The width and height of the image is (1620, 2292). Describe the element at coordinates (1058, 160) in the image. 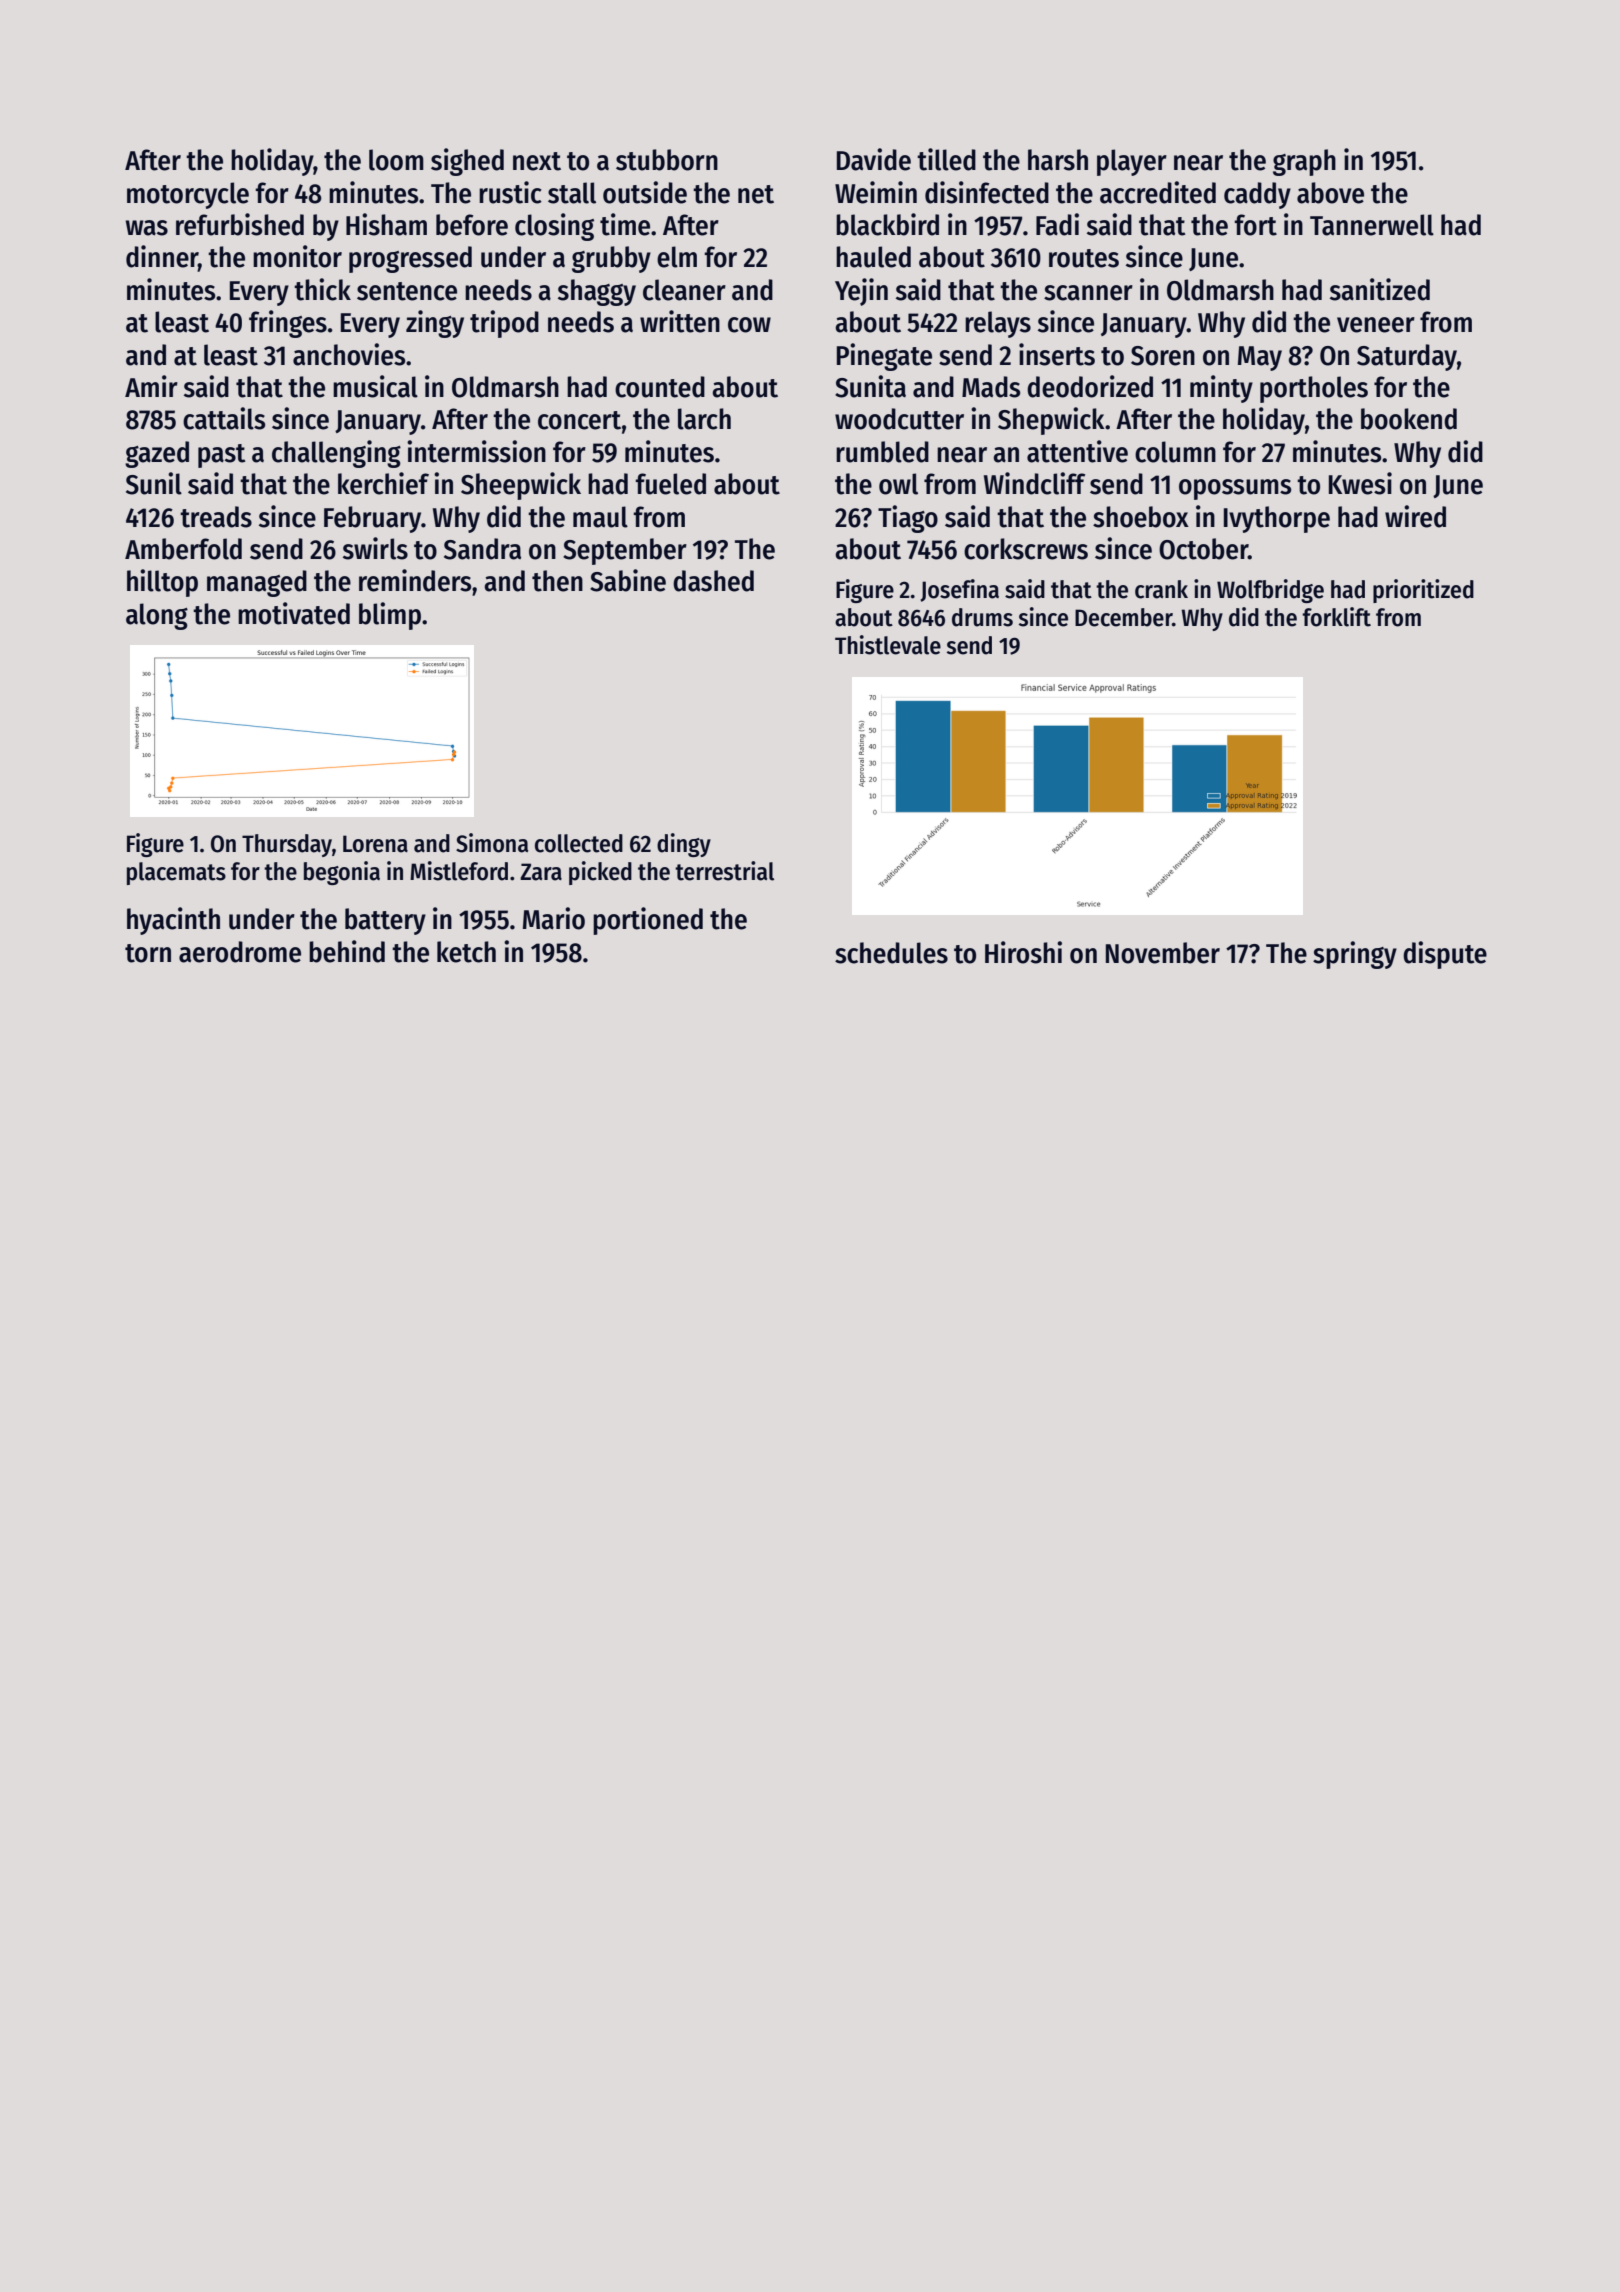

I see `harsh` at that location.
